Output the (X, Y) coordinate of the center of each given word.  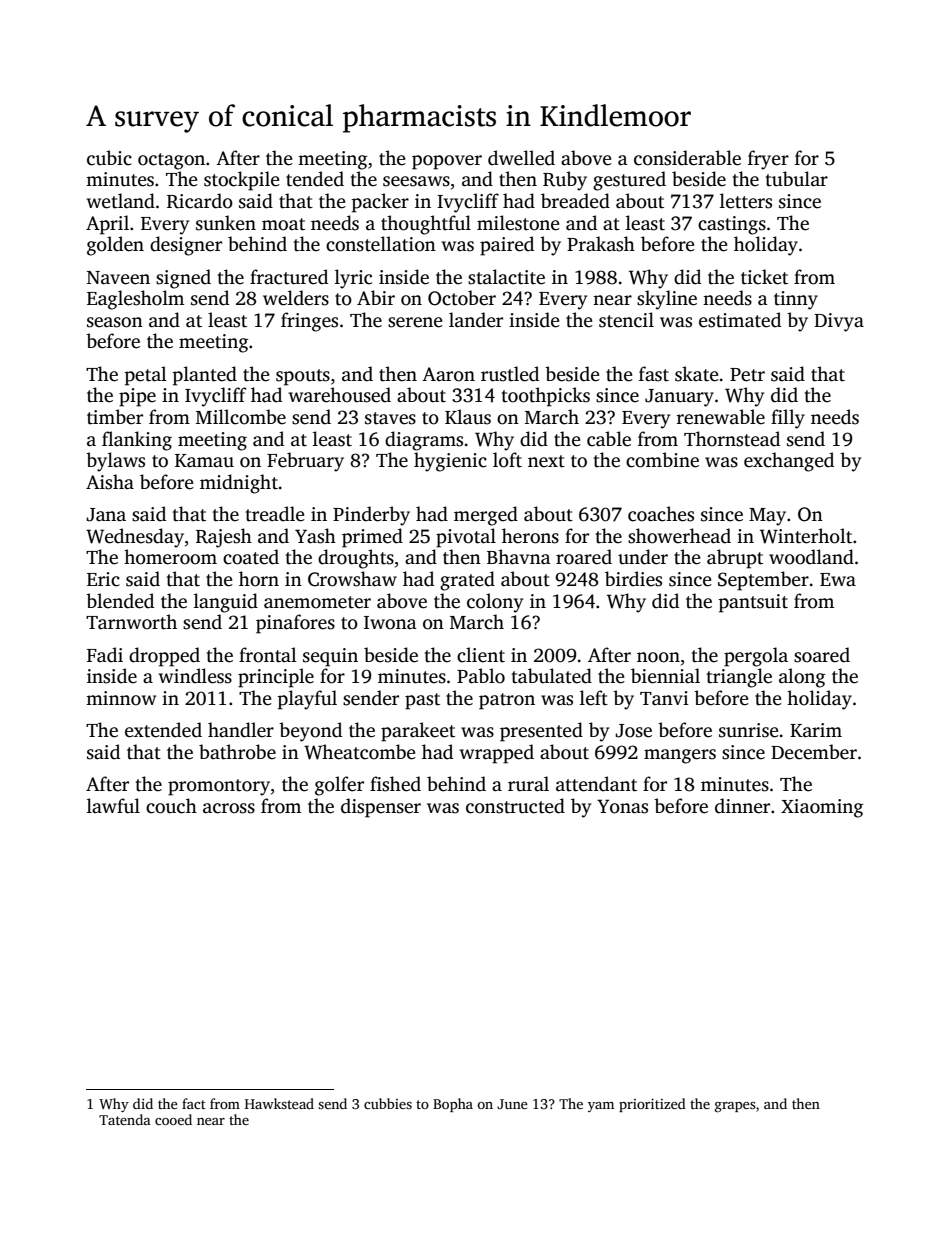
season (115, 322)
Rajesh (224, 538)
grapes (735, 1107)
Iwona (390, 623)
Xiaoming (822, 808)
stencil (626, 320)
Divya (839, 322)
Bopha (453, 1105)
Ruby (565, 181)
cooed (173, 1119)
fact (194, 1103)
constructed (515, 806)
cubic (109, 158)
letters (746, 201)
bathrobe (237, 752)
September (763, 581)
